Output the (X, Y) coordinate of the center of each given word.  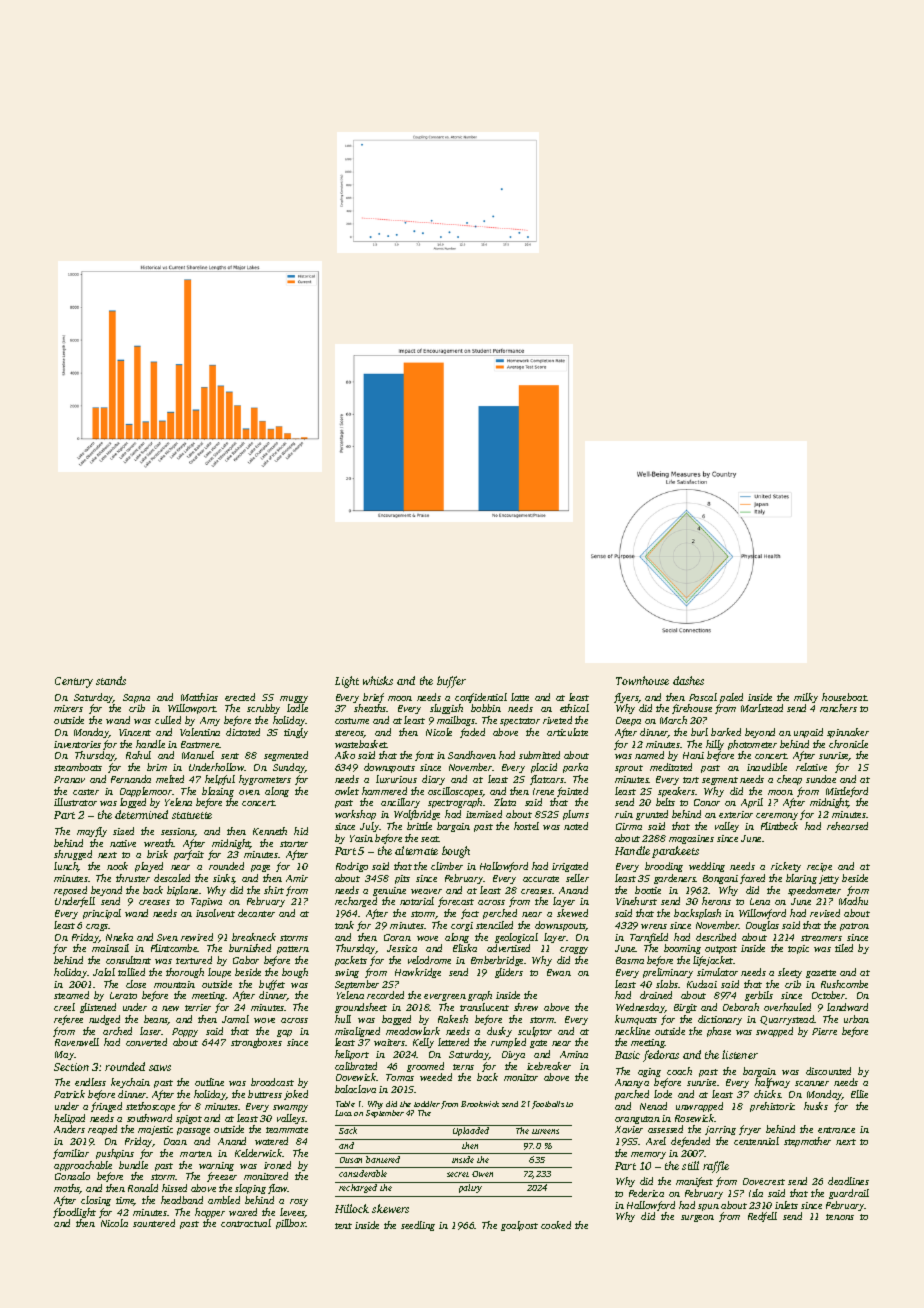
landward (847, 1007)
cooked (556, 1225)
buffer (451, 682)
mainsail (110, 948)
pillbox (291, 1224)
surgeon (697, 1218)
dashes (688, 680)
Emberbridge (497, 961)
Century (74, 682)
